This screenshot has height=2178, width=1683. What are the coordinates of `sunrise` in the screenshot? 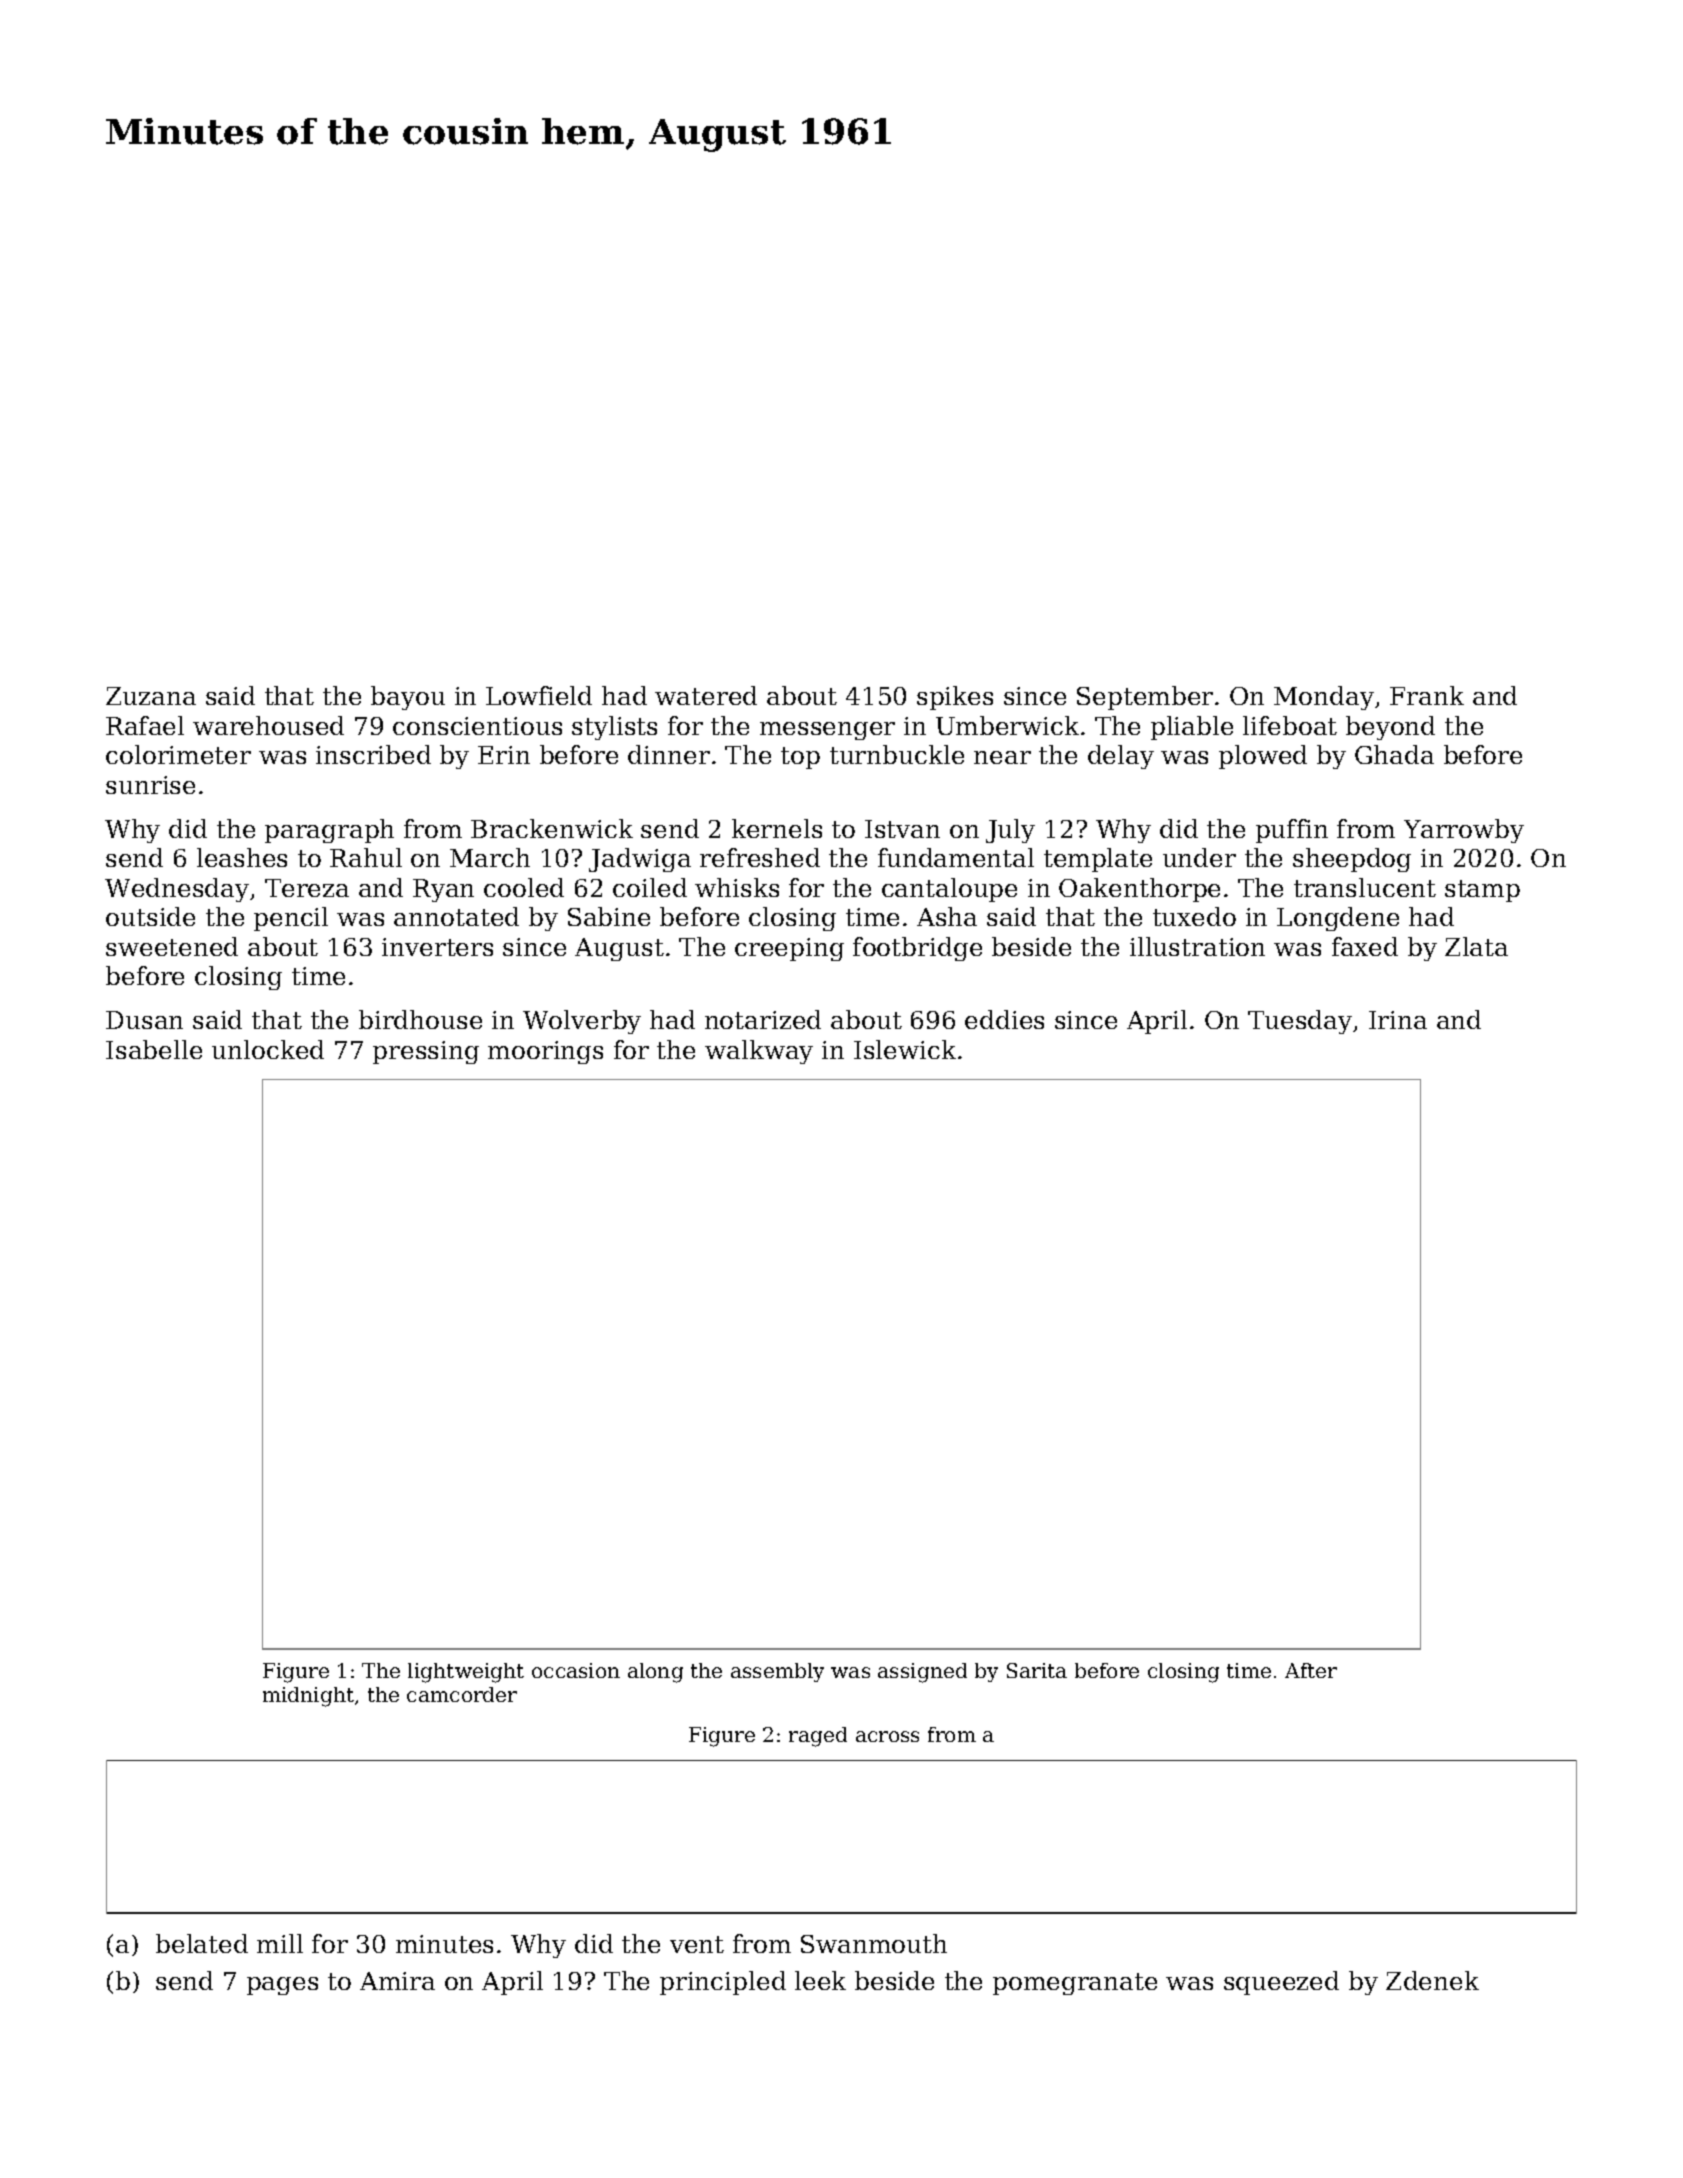 It's located at (150, 785).
